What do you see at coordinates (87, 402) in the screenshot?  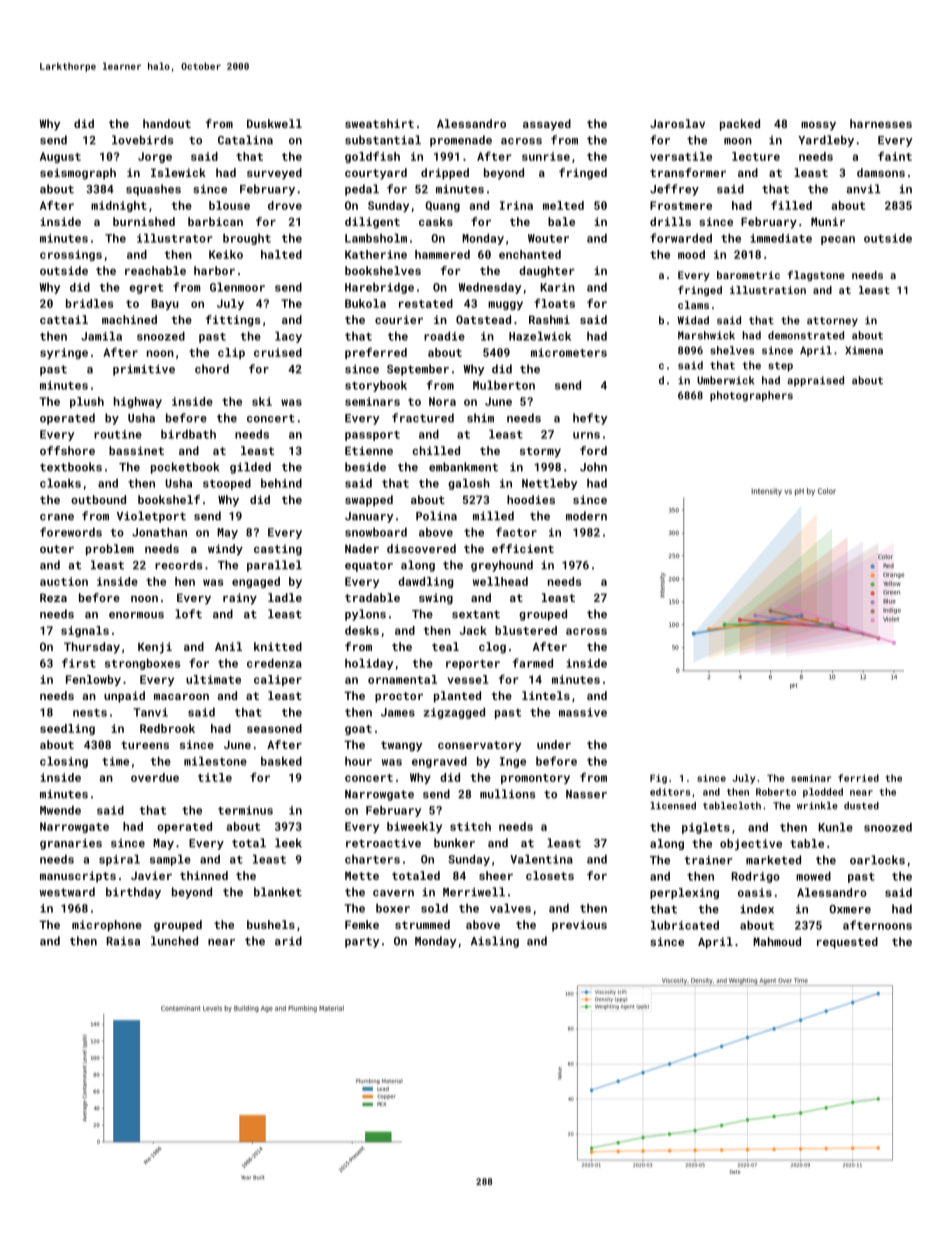 I see `plush` at bounding box center [87, 402].
